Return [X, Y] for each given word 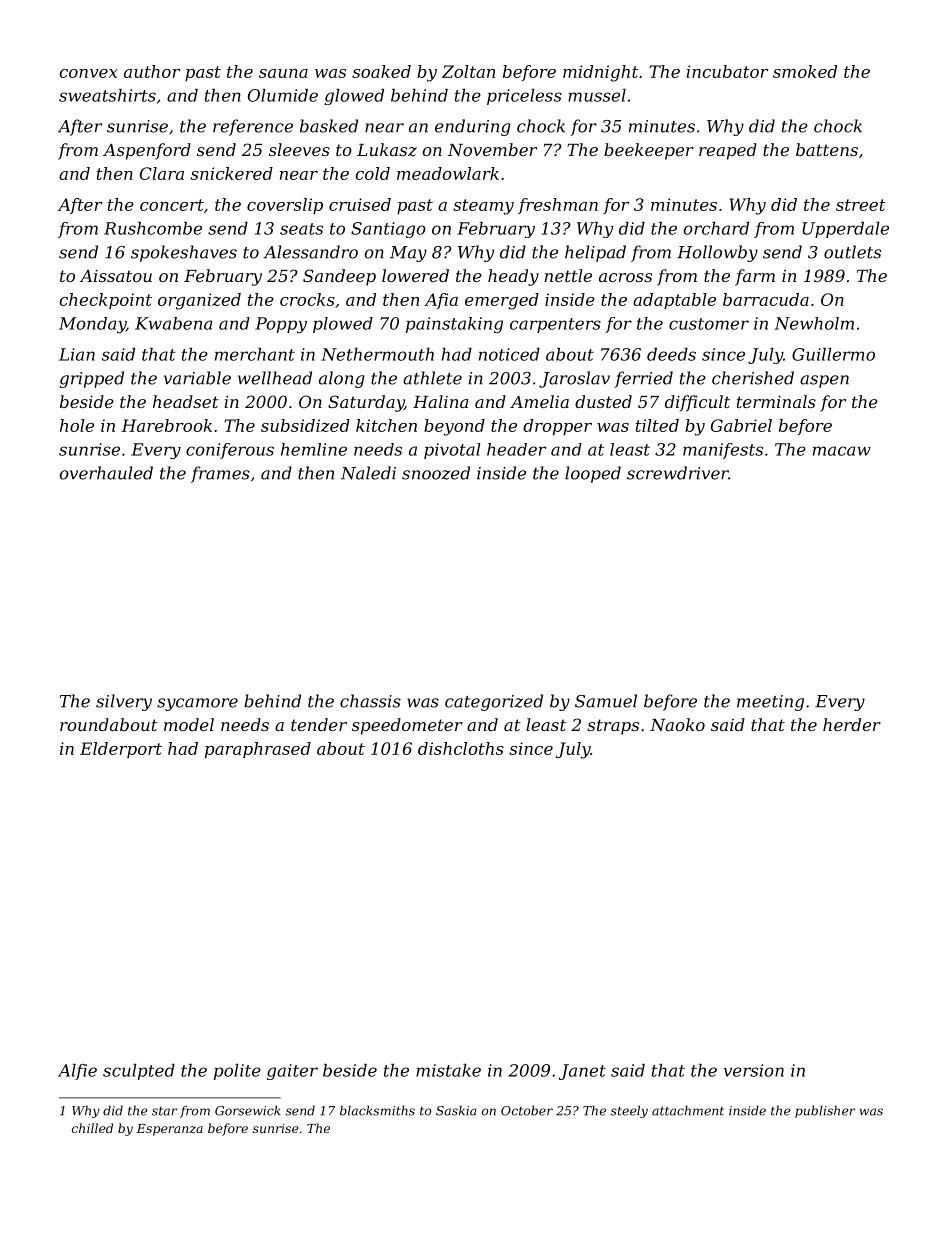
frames [220, 474]
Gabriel [741, 425]
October [527, 1110]
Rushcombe [153, 228]
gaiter [292, 1072]
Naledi [368, 473]
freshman [558, 206]
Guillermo [833, 354]
